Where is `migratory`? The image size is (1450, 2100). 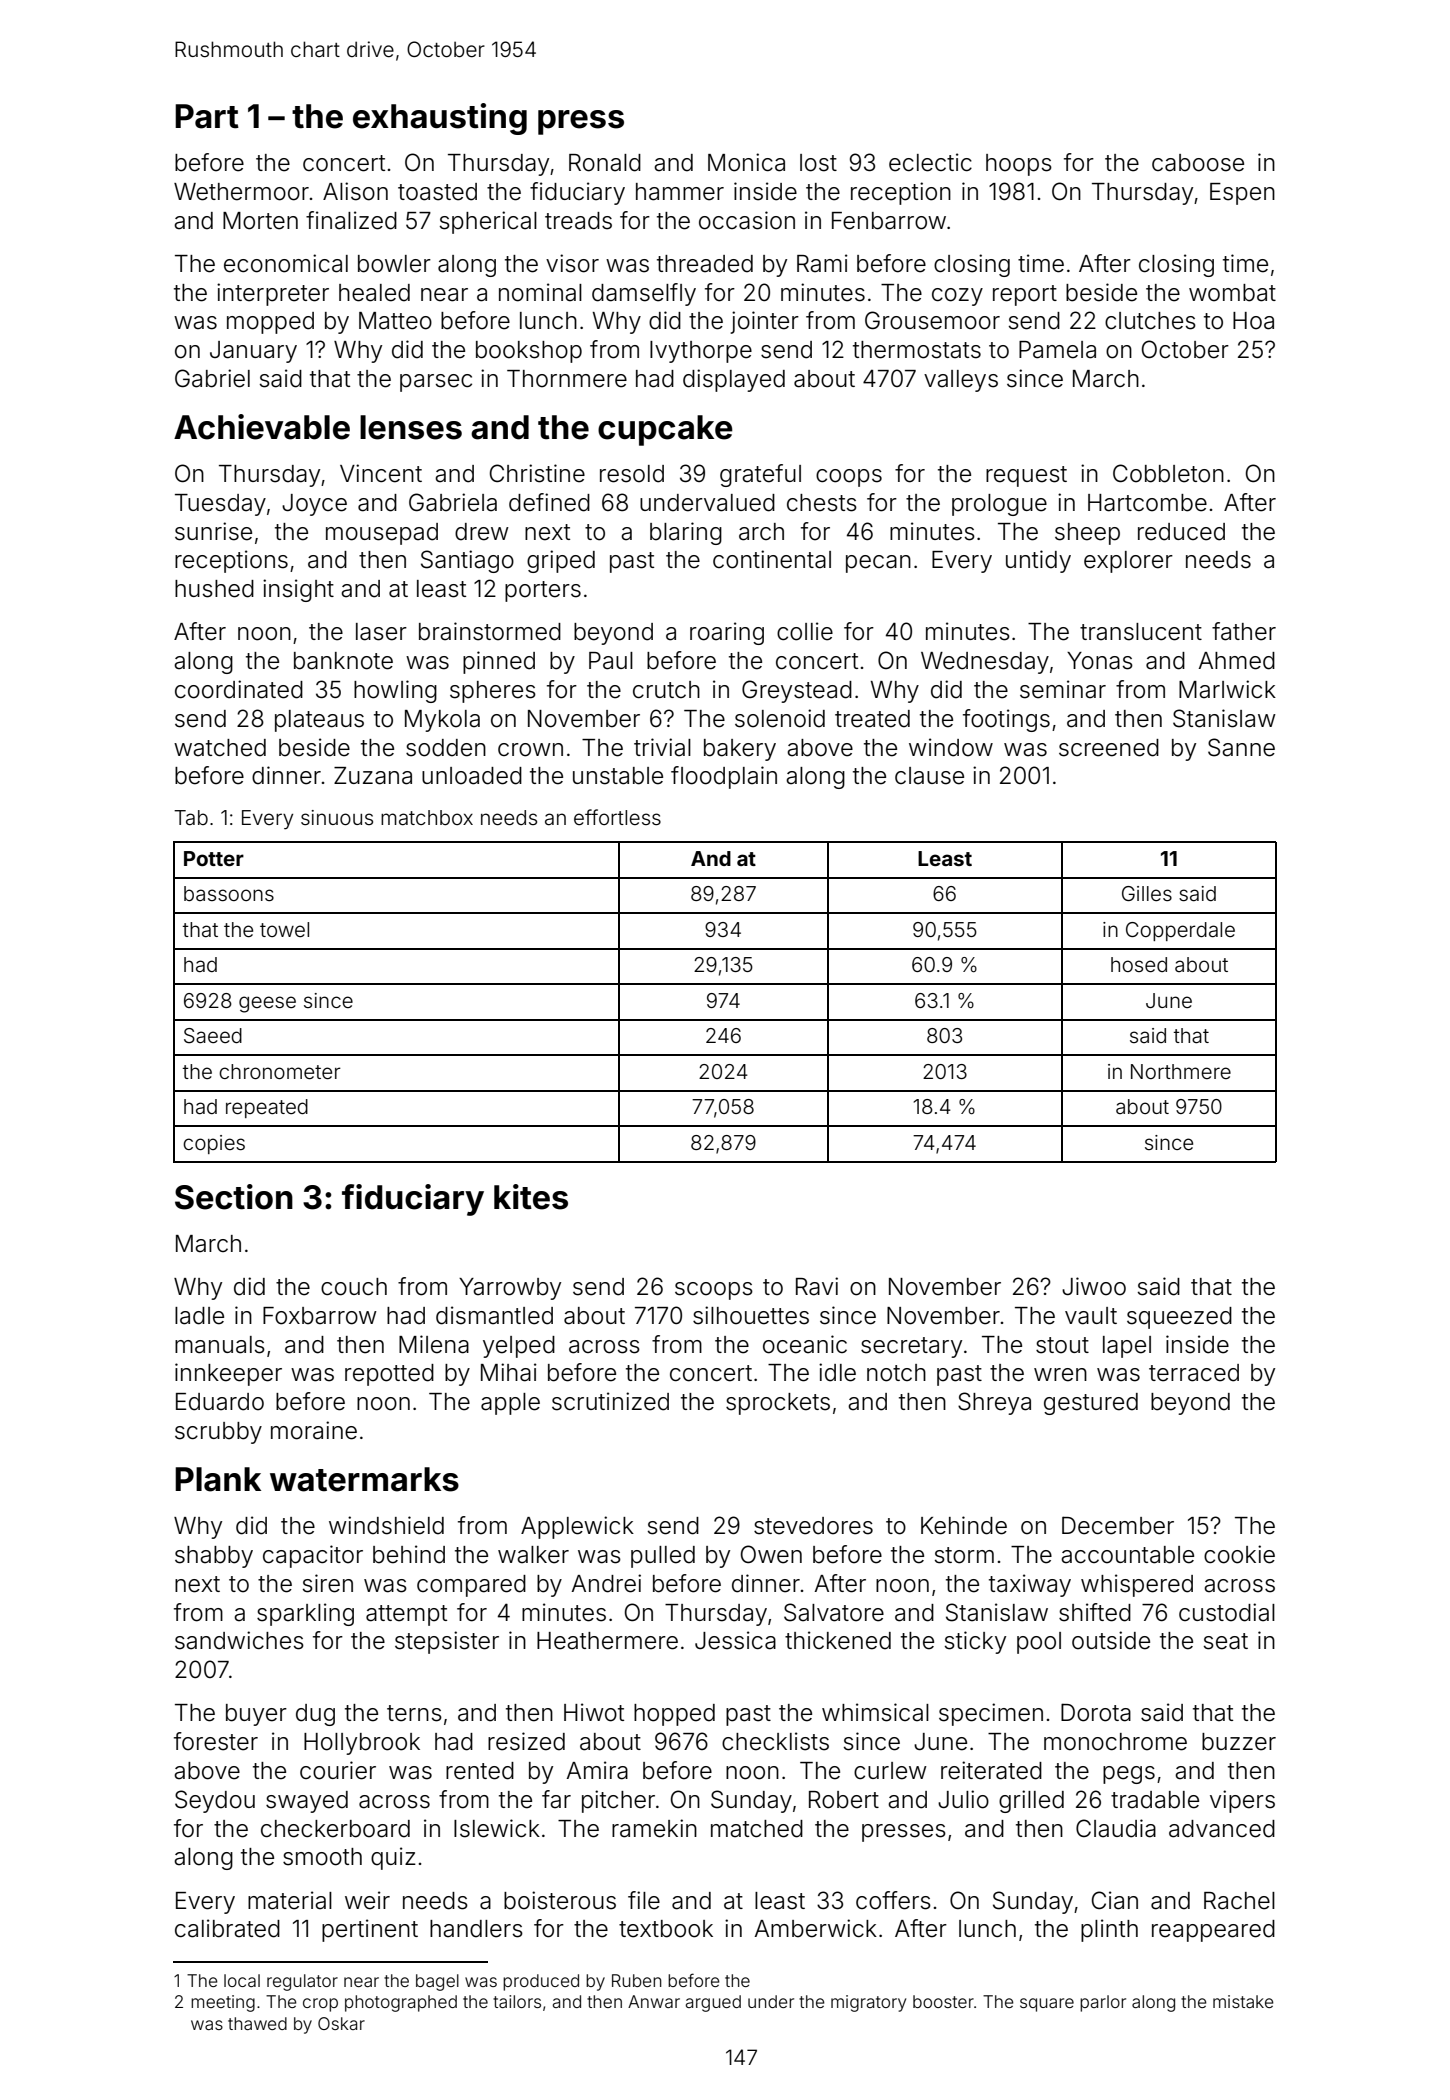 migratory is located at coordinates (868, 2003).
